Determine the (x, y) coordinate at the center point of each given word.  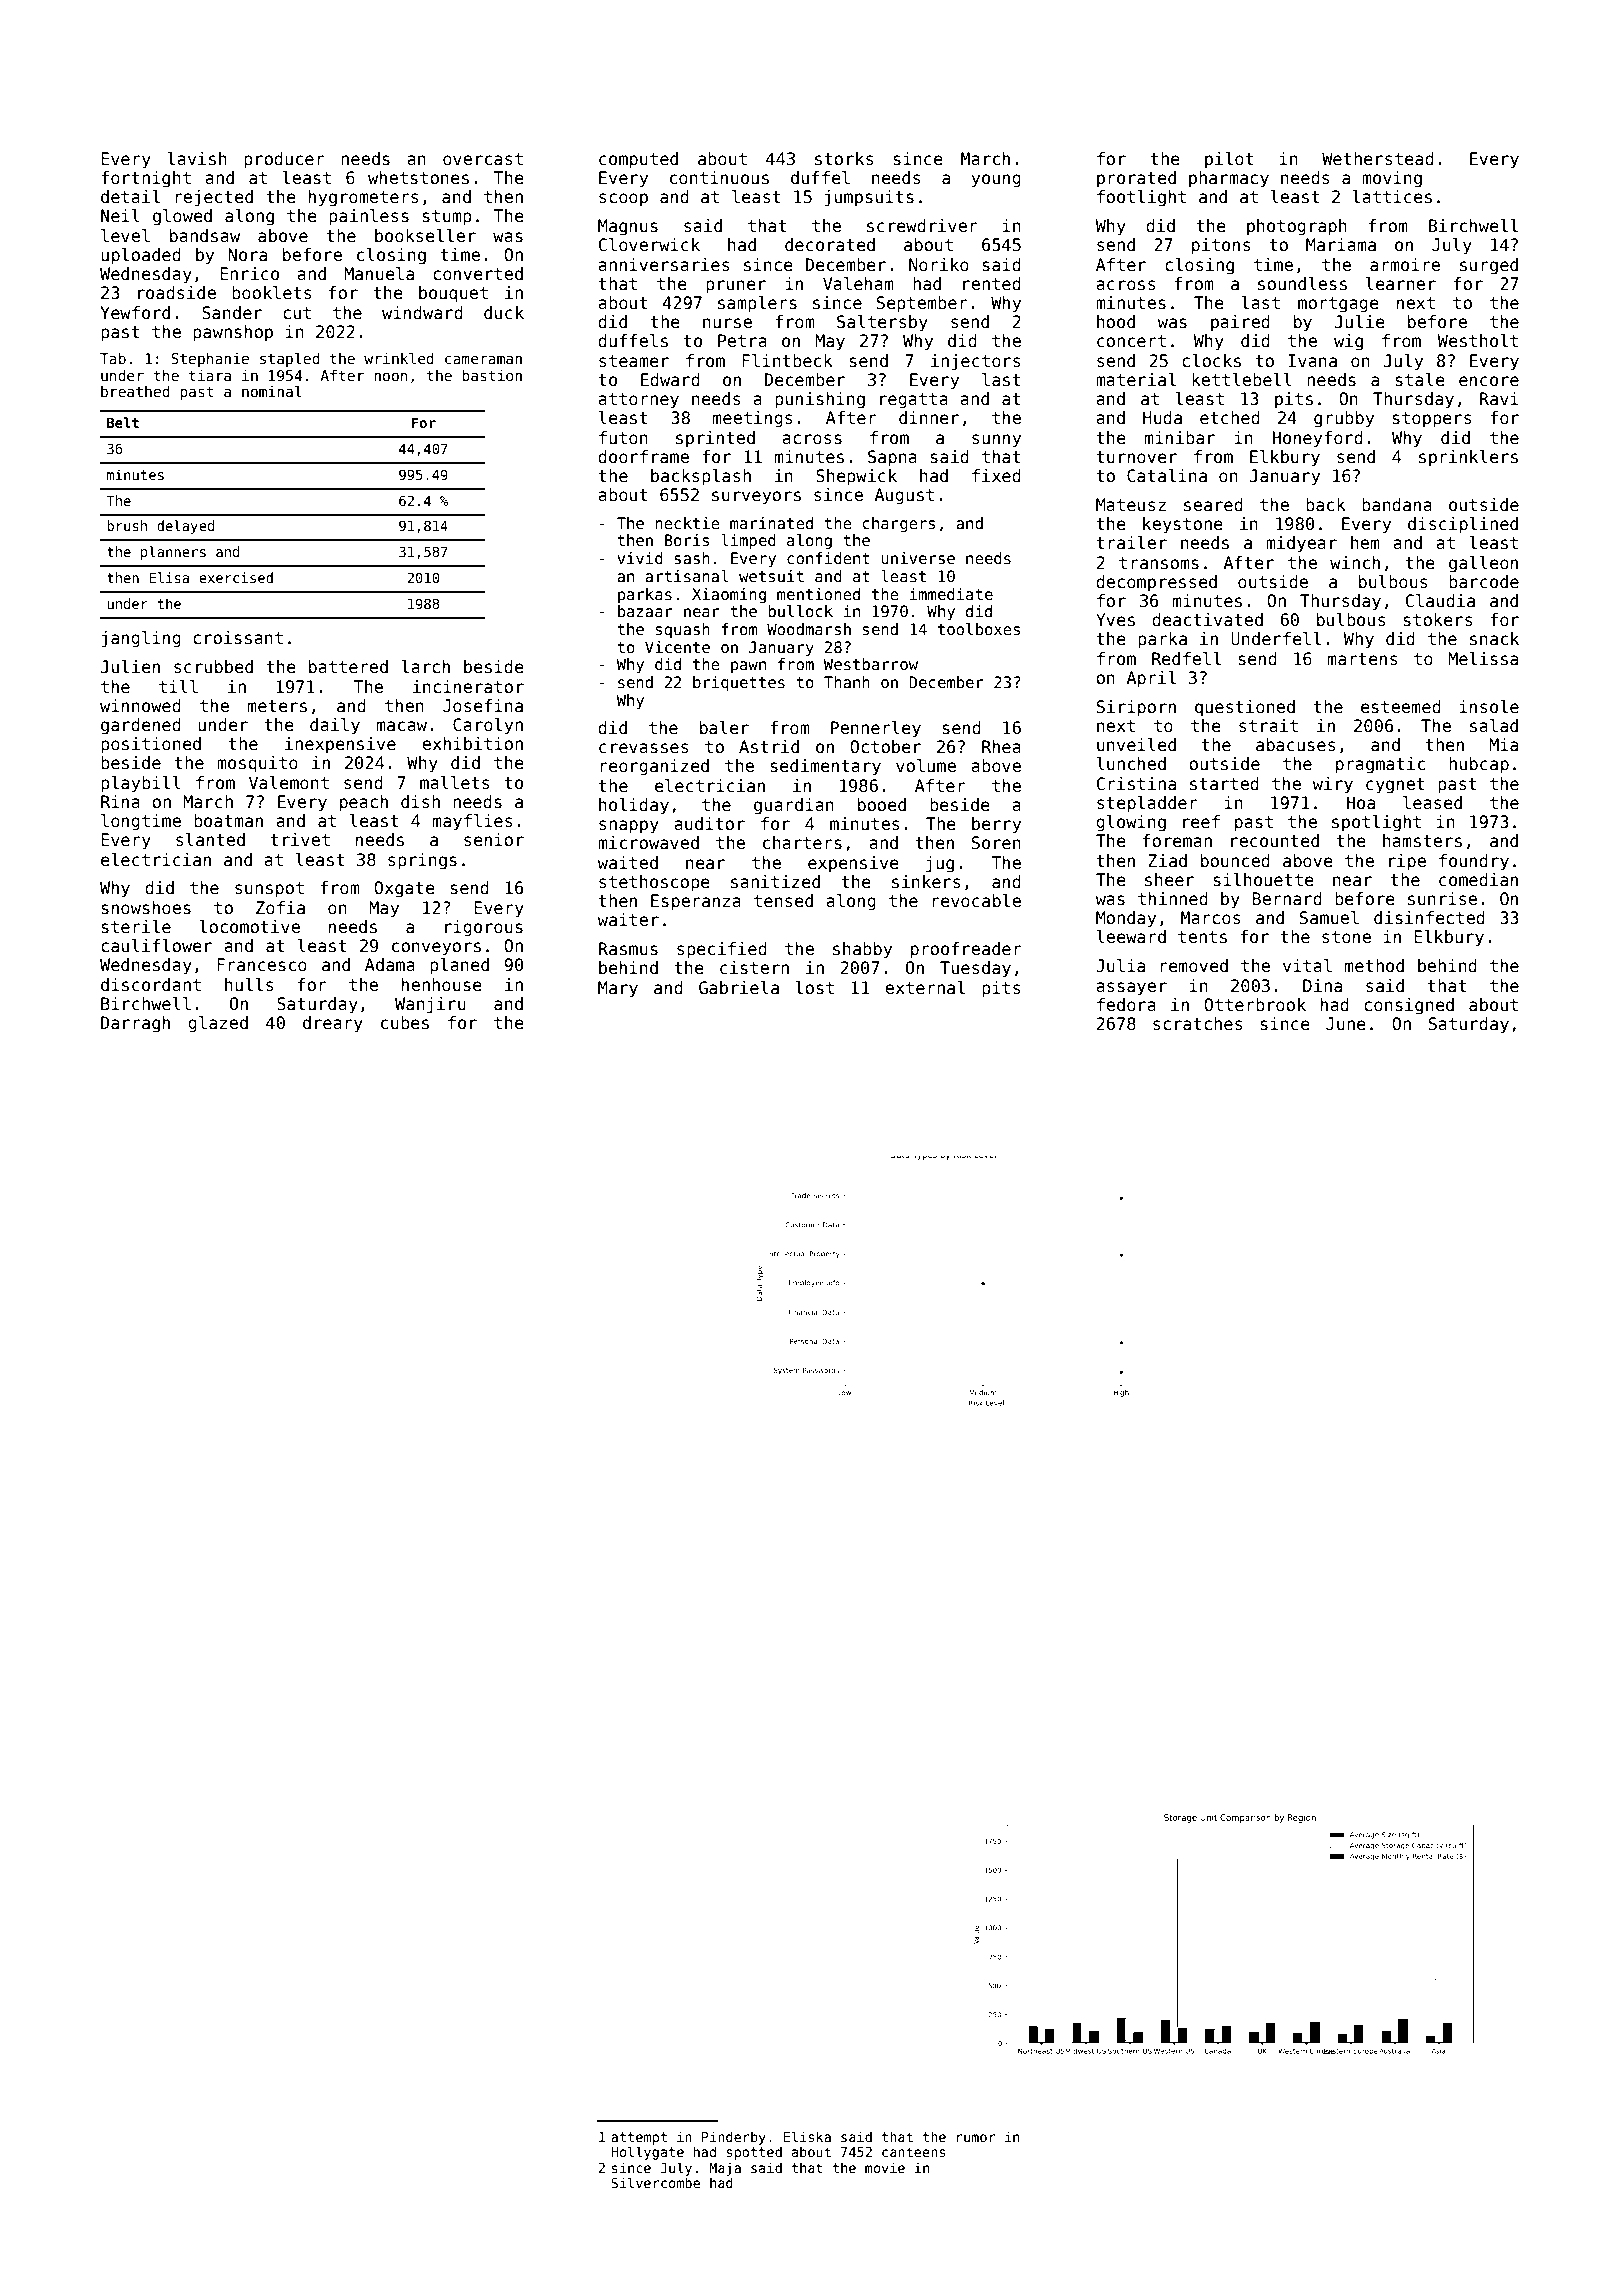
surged (1489, 266)
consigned (1409, 1006)
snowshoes (146, 908)
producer (284, 160)
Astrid (769, 747)
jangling (141, 639)
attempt (639, 2138)
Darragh (135, 1024)
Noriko (939, 265)
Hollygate (647, 2153)
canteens (913, 2152)
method (1374, 966)
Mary (618, 989)
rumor (976, 2138)
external (925, 988)
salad (1494, 726)
